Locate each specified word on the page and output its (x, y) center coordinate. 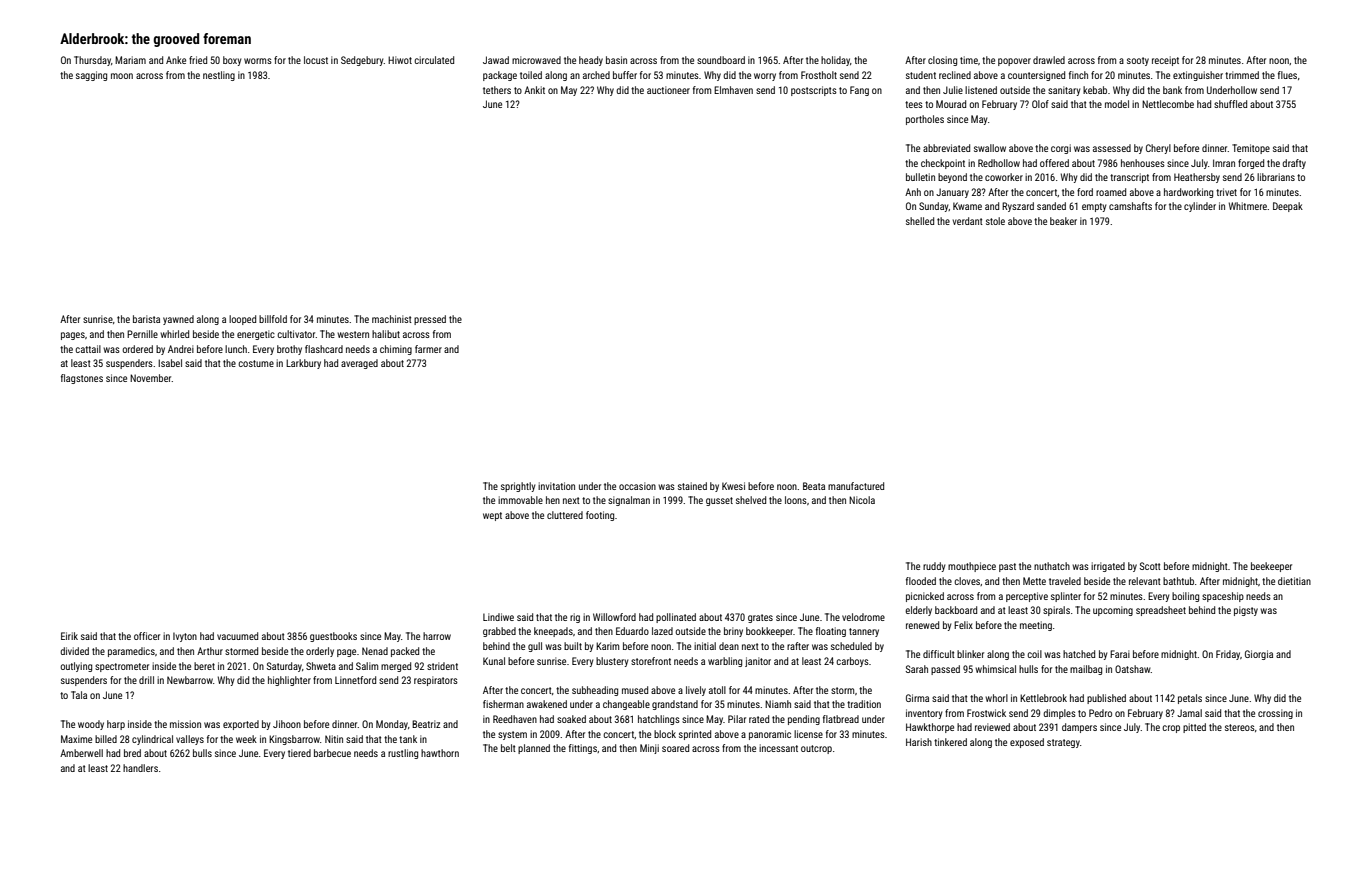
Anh (913, 192)
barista (146, 319)
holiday (835, 61)
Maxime (76, 739)
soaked (571, 719)
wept (492, 516)
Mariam (130, 60)
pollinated (676, 618)
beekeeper (1271, 567)
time (969, 60)
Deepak (1288, 207)
